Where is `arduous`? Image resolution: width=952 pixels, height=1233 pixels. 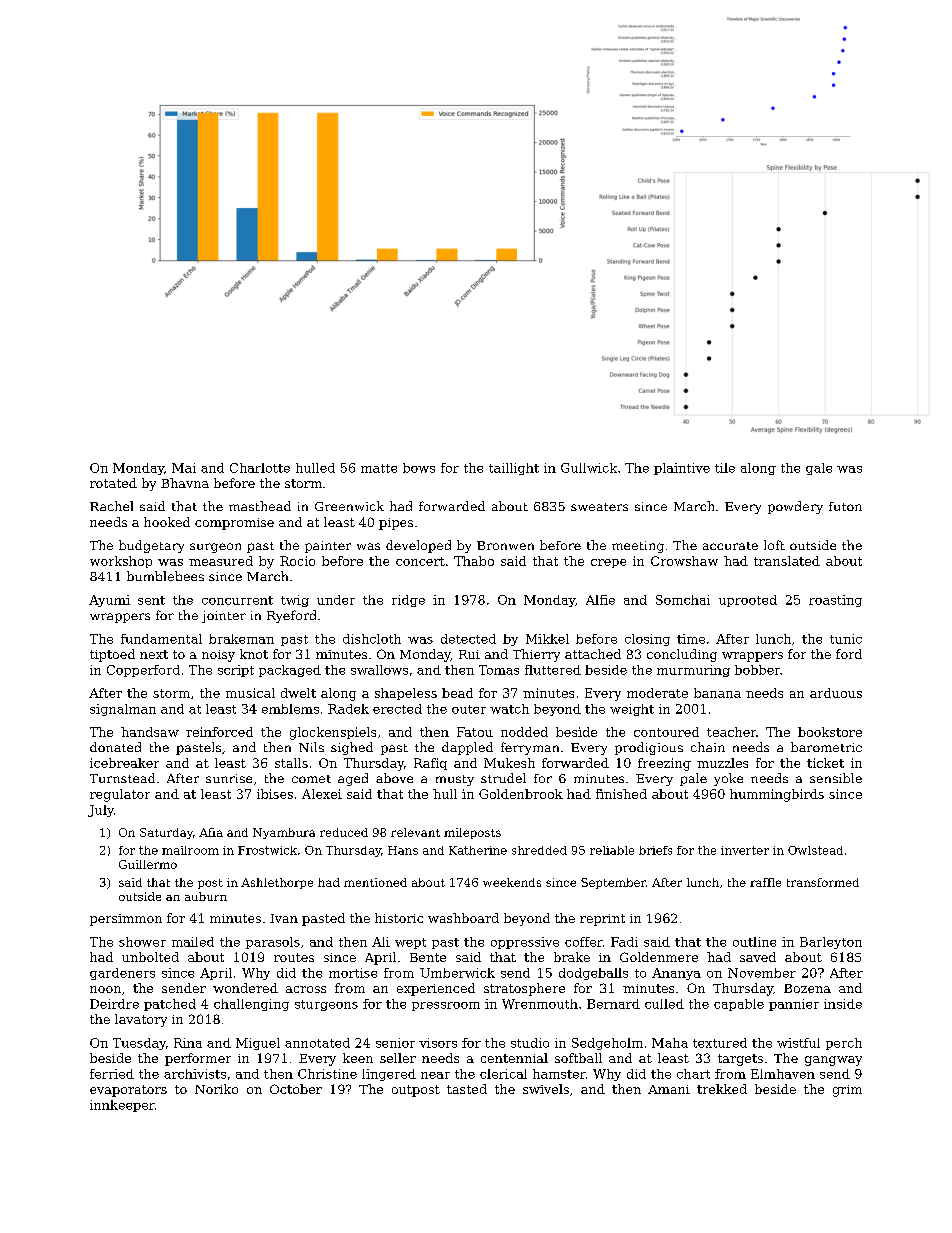
arduous is located at coordinates (836, 693).
